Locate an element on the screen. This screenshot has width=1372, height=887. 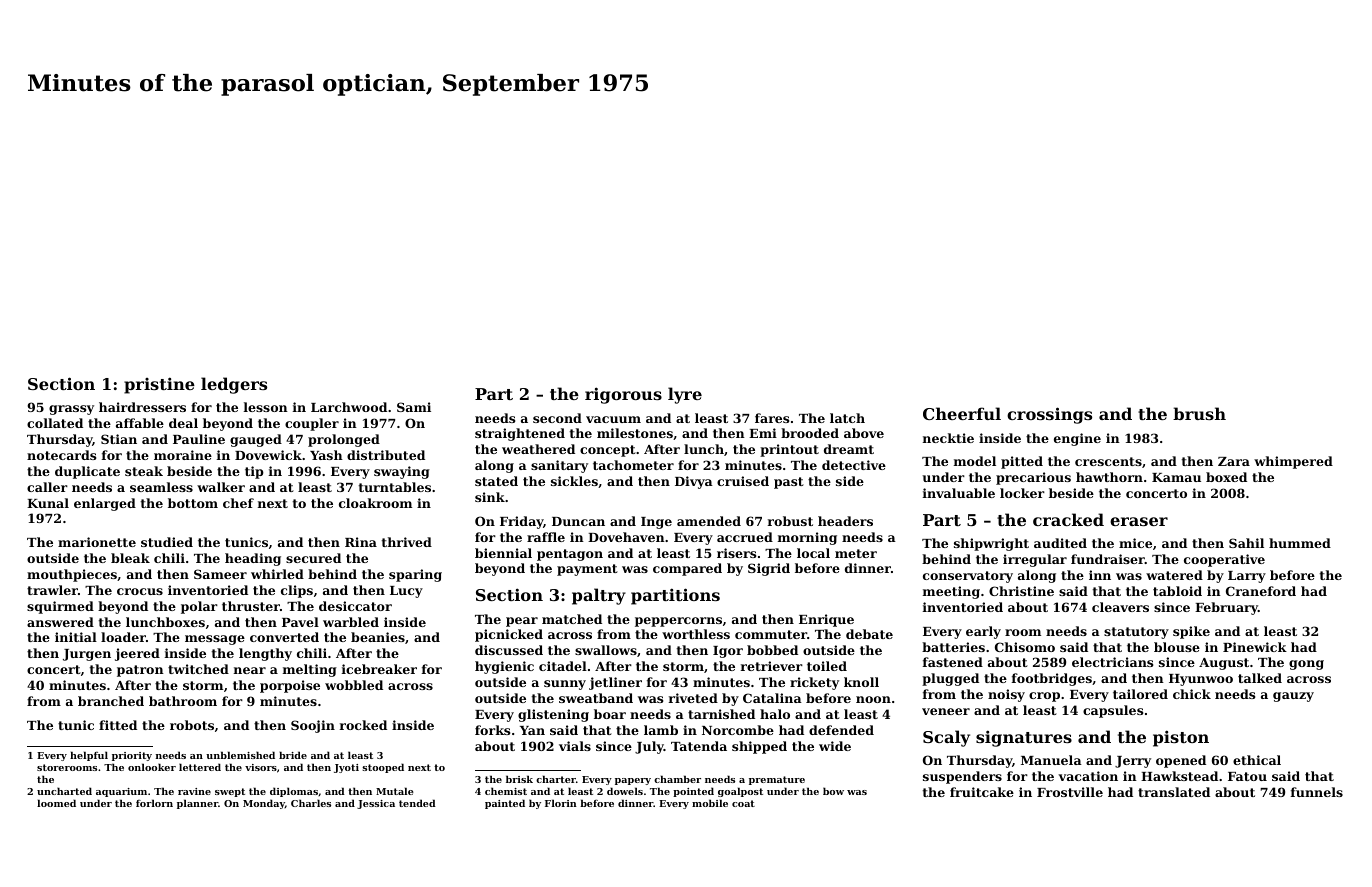
lyre is located at coordinates (685, 395).
